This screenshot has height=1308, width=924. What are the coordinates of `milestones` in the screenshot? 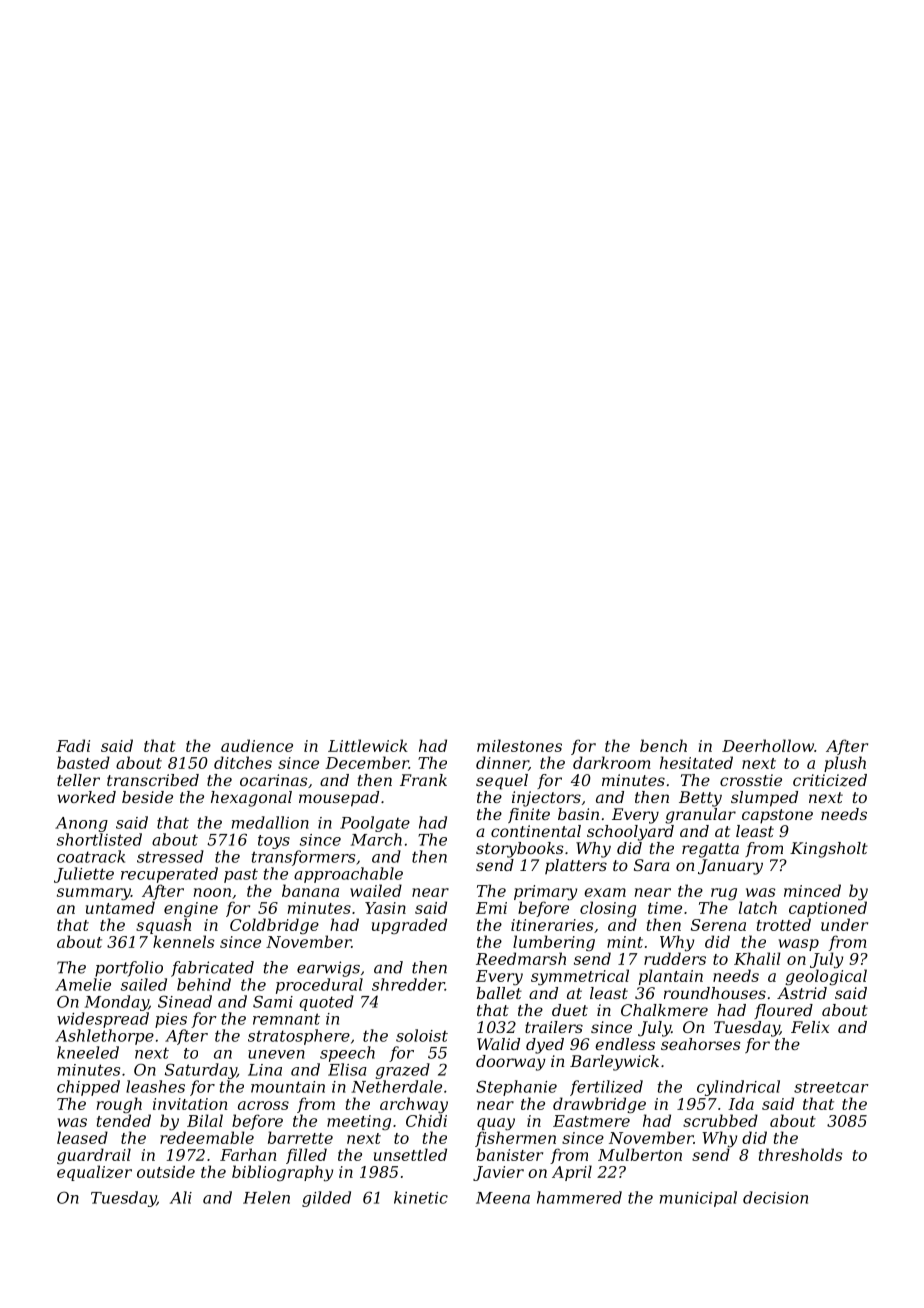 It's located at (519, 745).
